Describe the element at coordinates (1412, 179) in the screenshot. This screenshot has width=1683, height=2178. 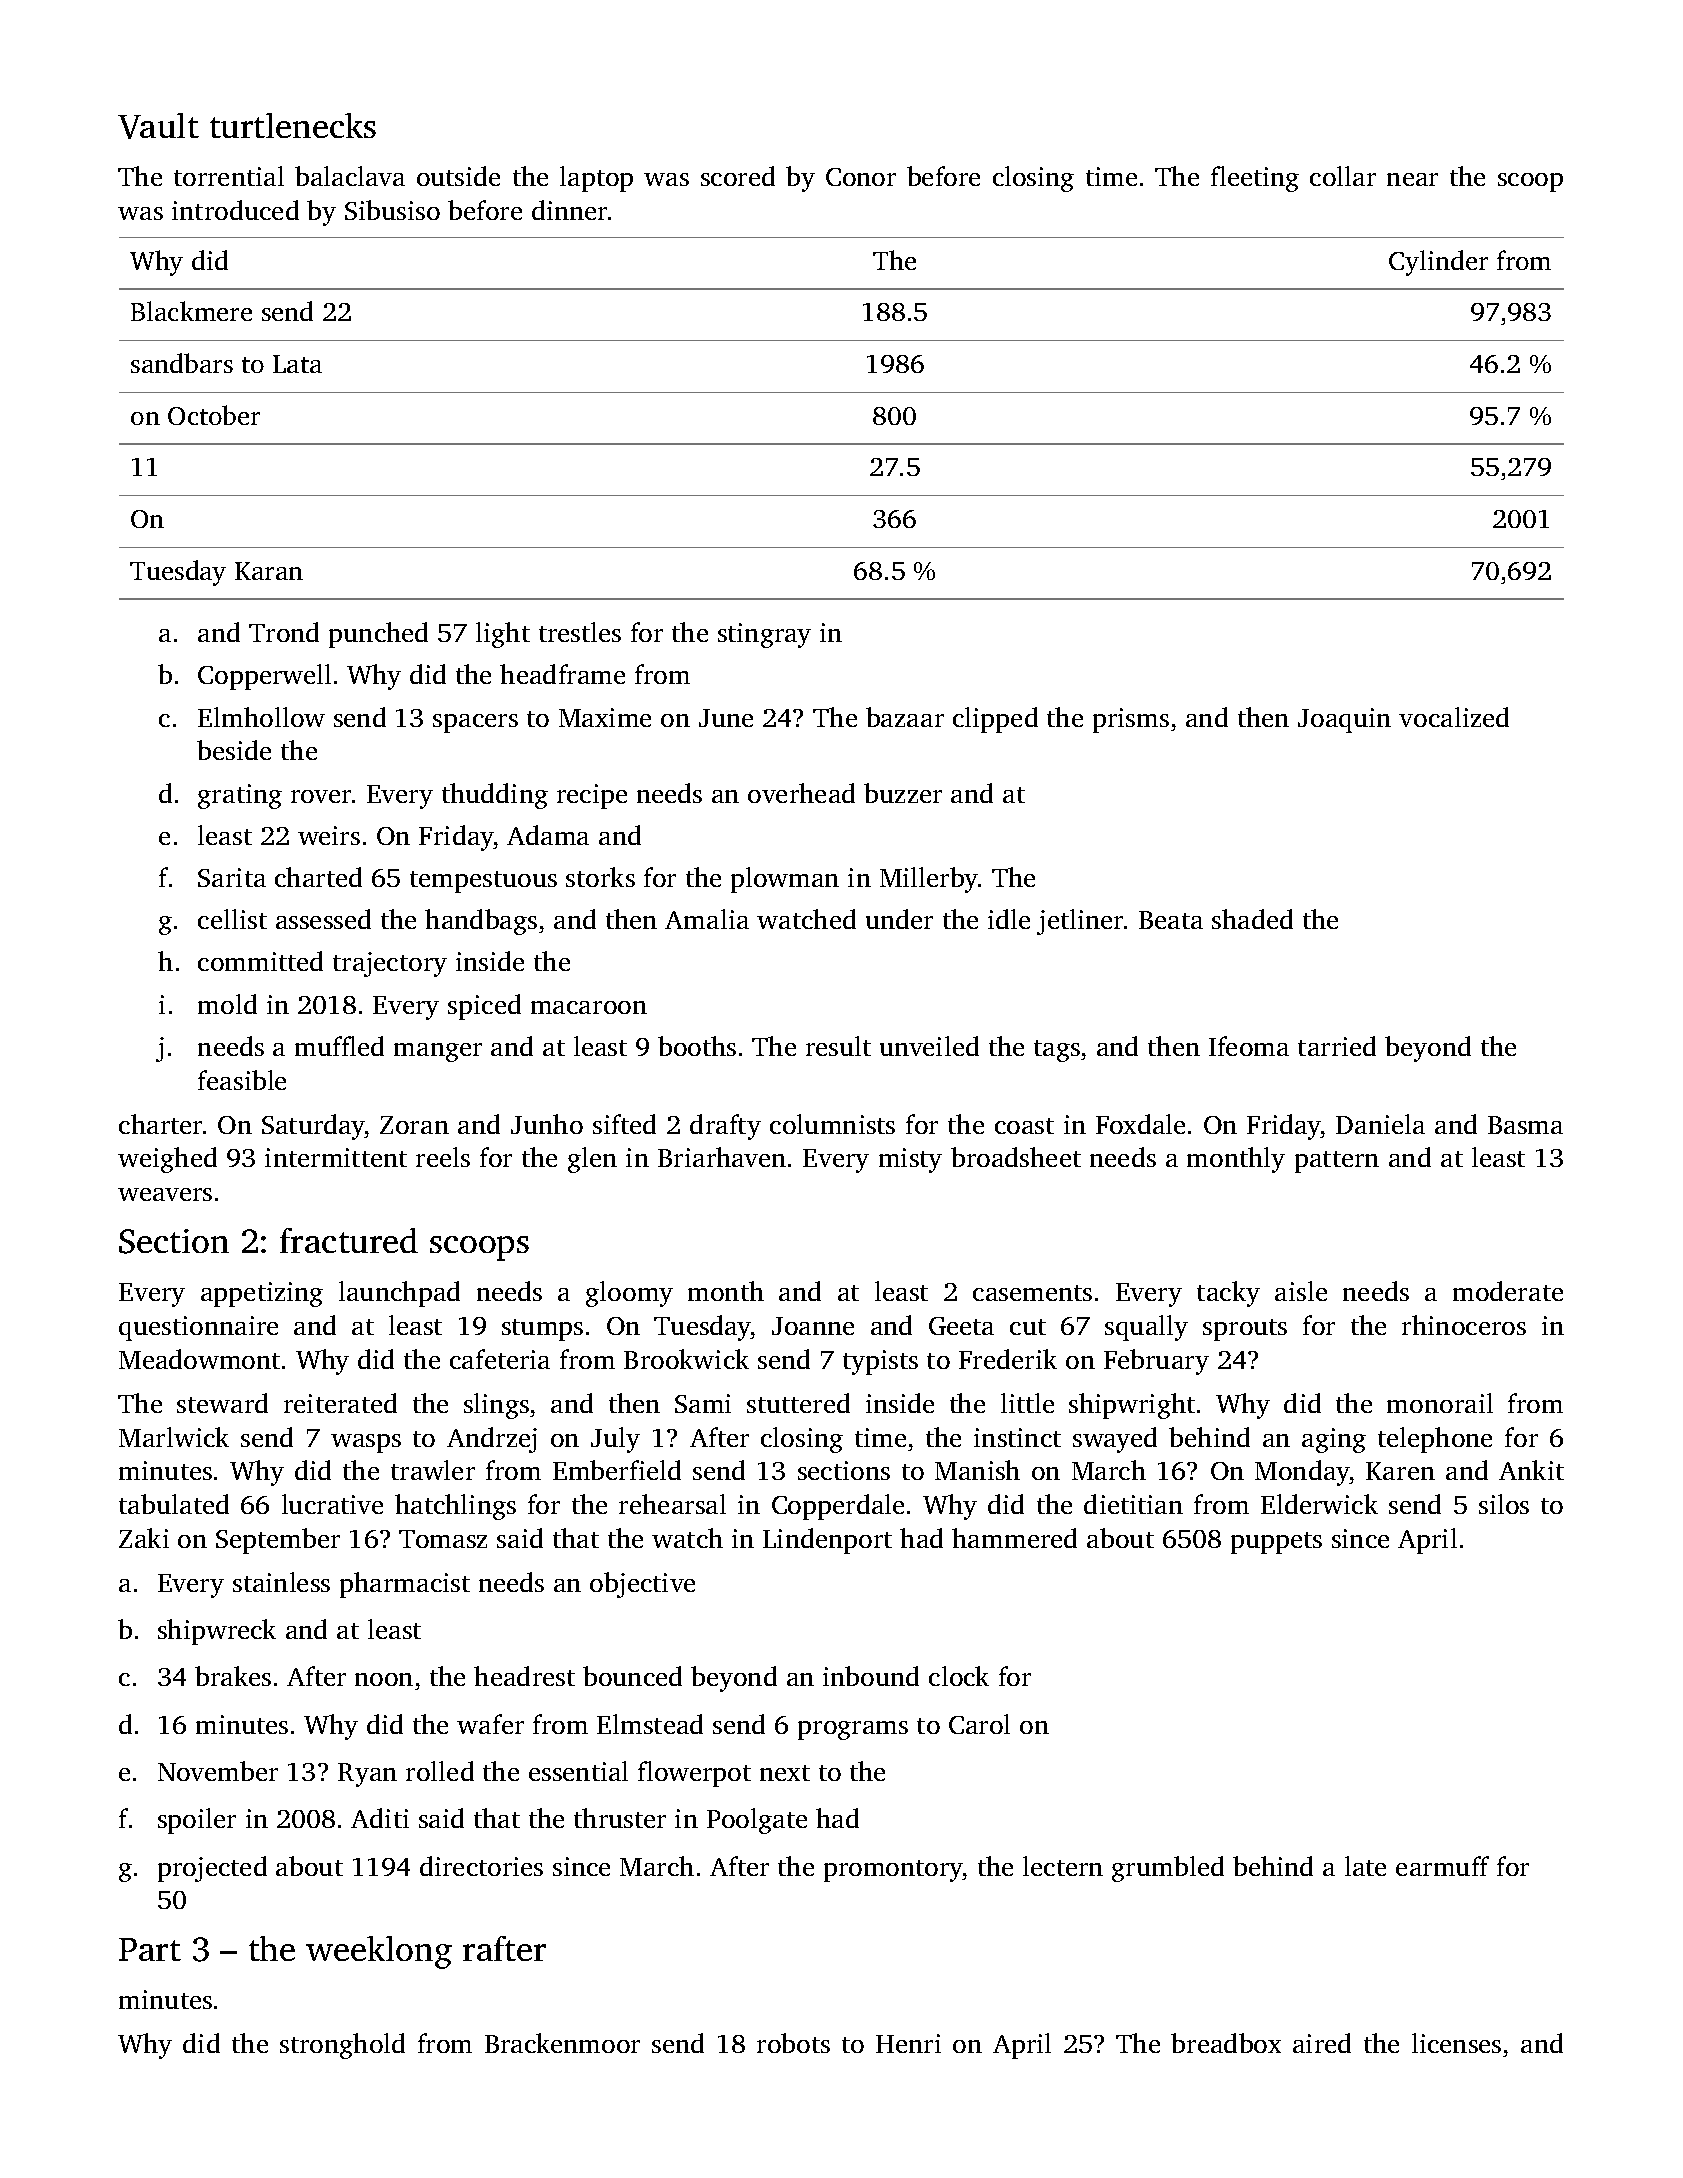
I see `near` at that location.
